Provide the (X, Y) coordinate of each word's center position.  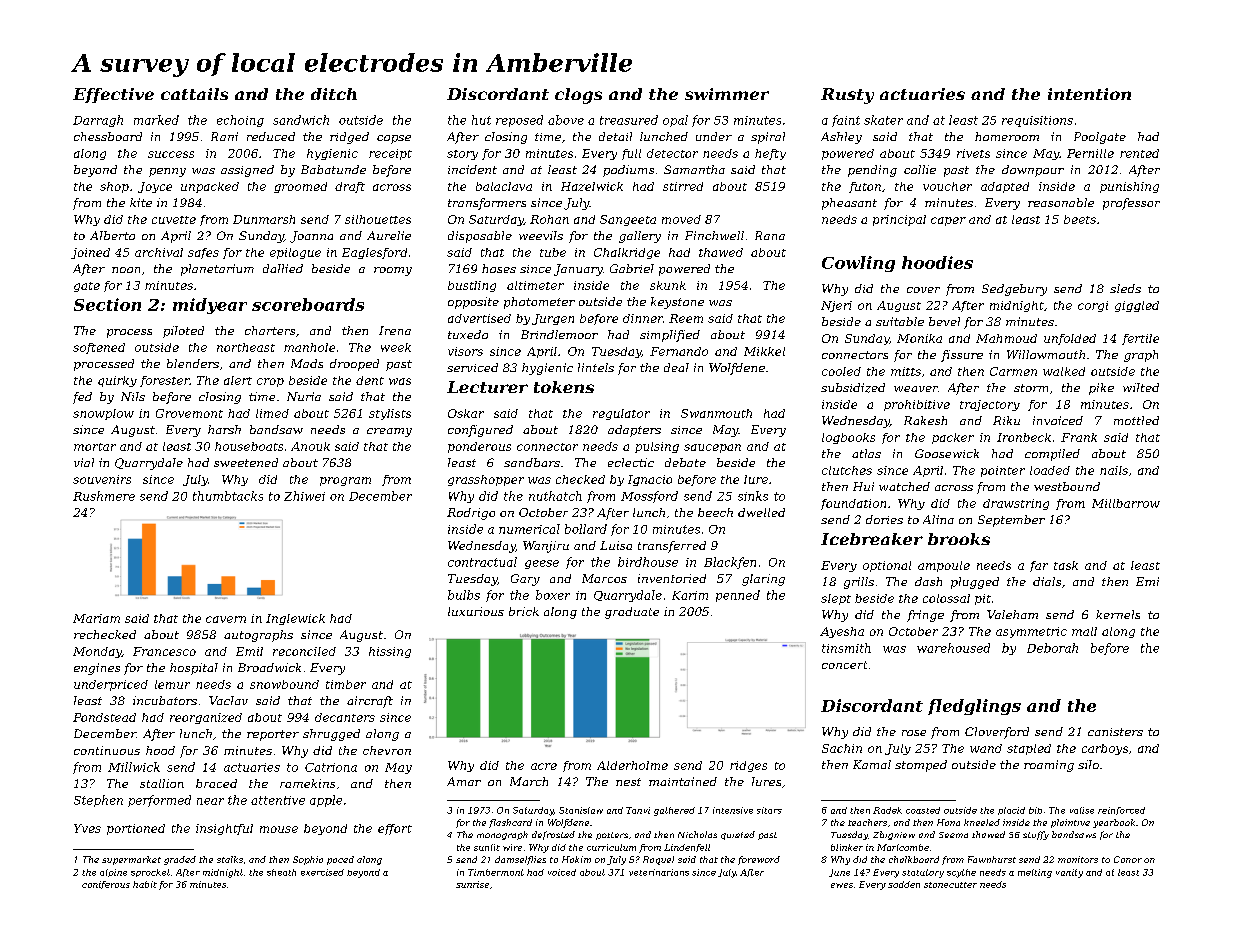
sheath (281, 872)
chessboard (108, 136)
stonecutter (950, 885)
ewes (842, 885)
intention (1089, 94)
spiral (768, 138)
